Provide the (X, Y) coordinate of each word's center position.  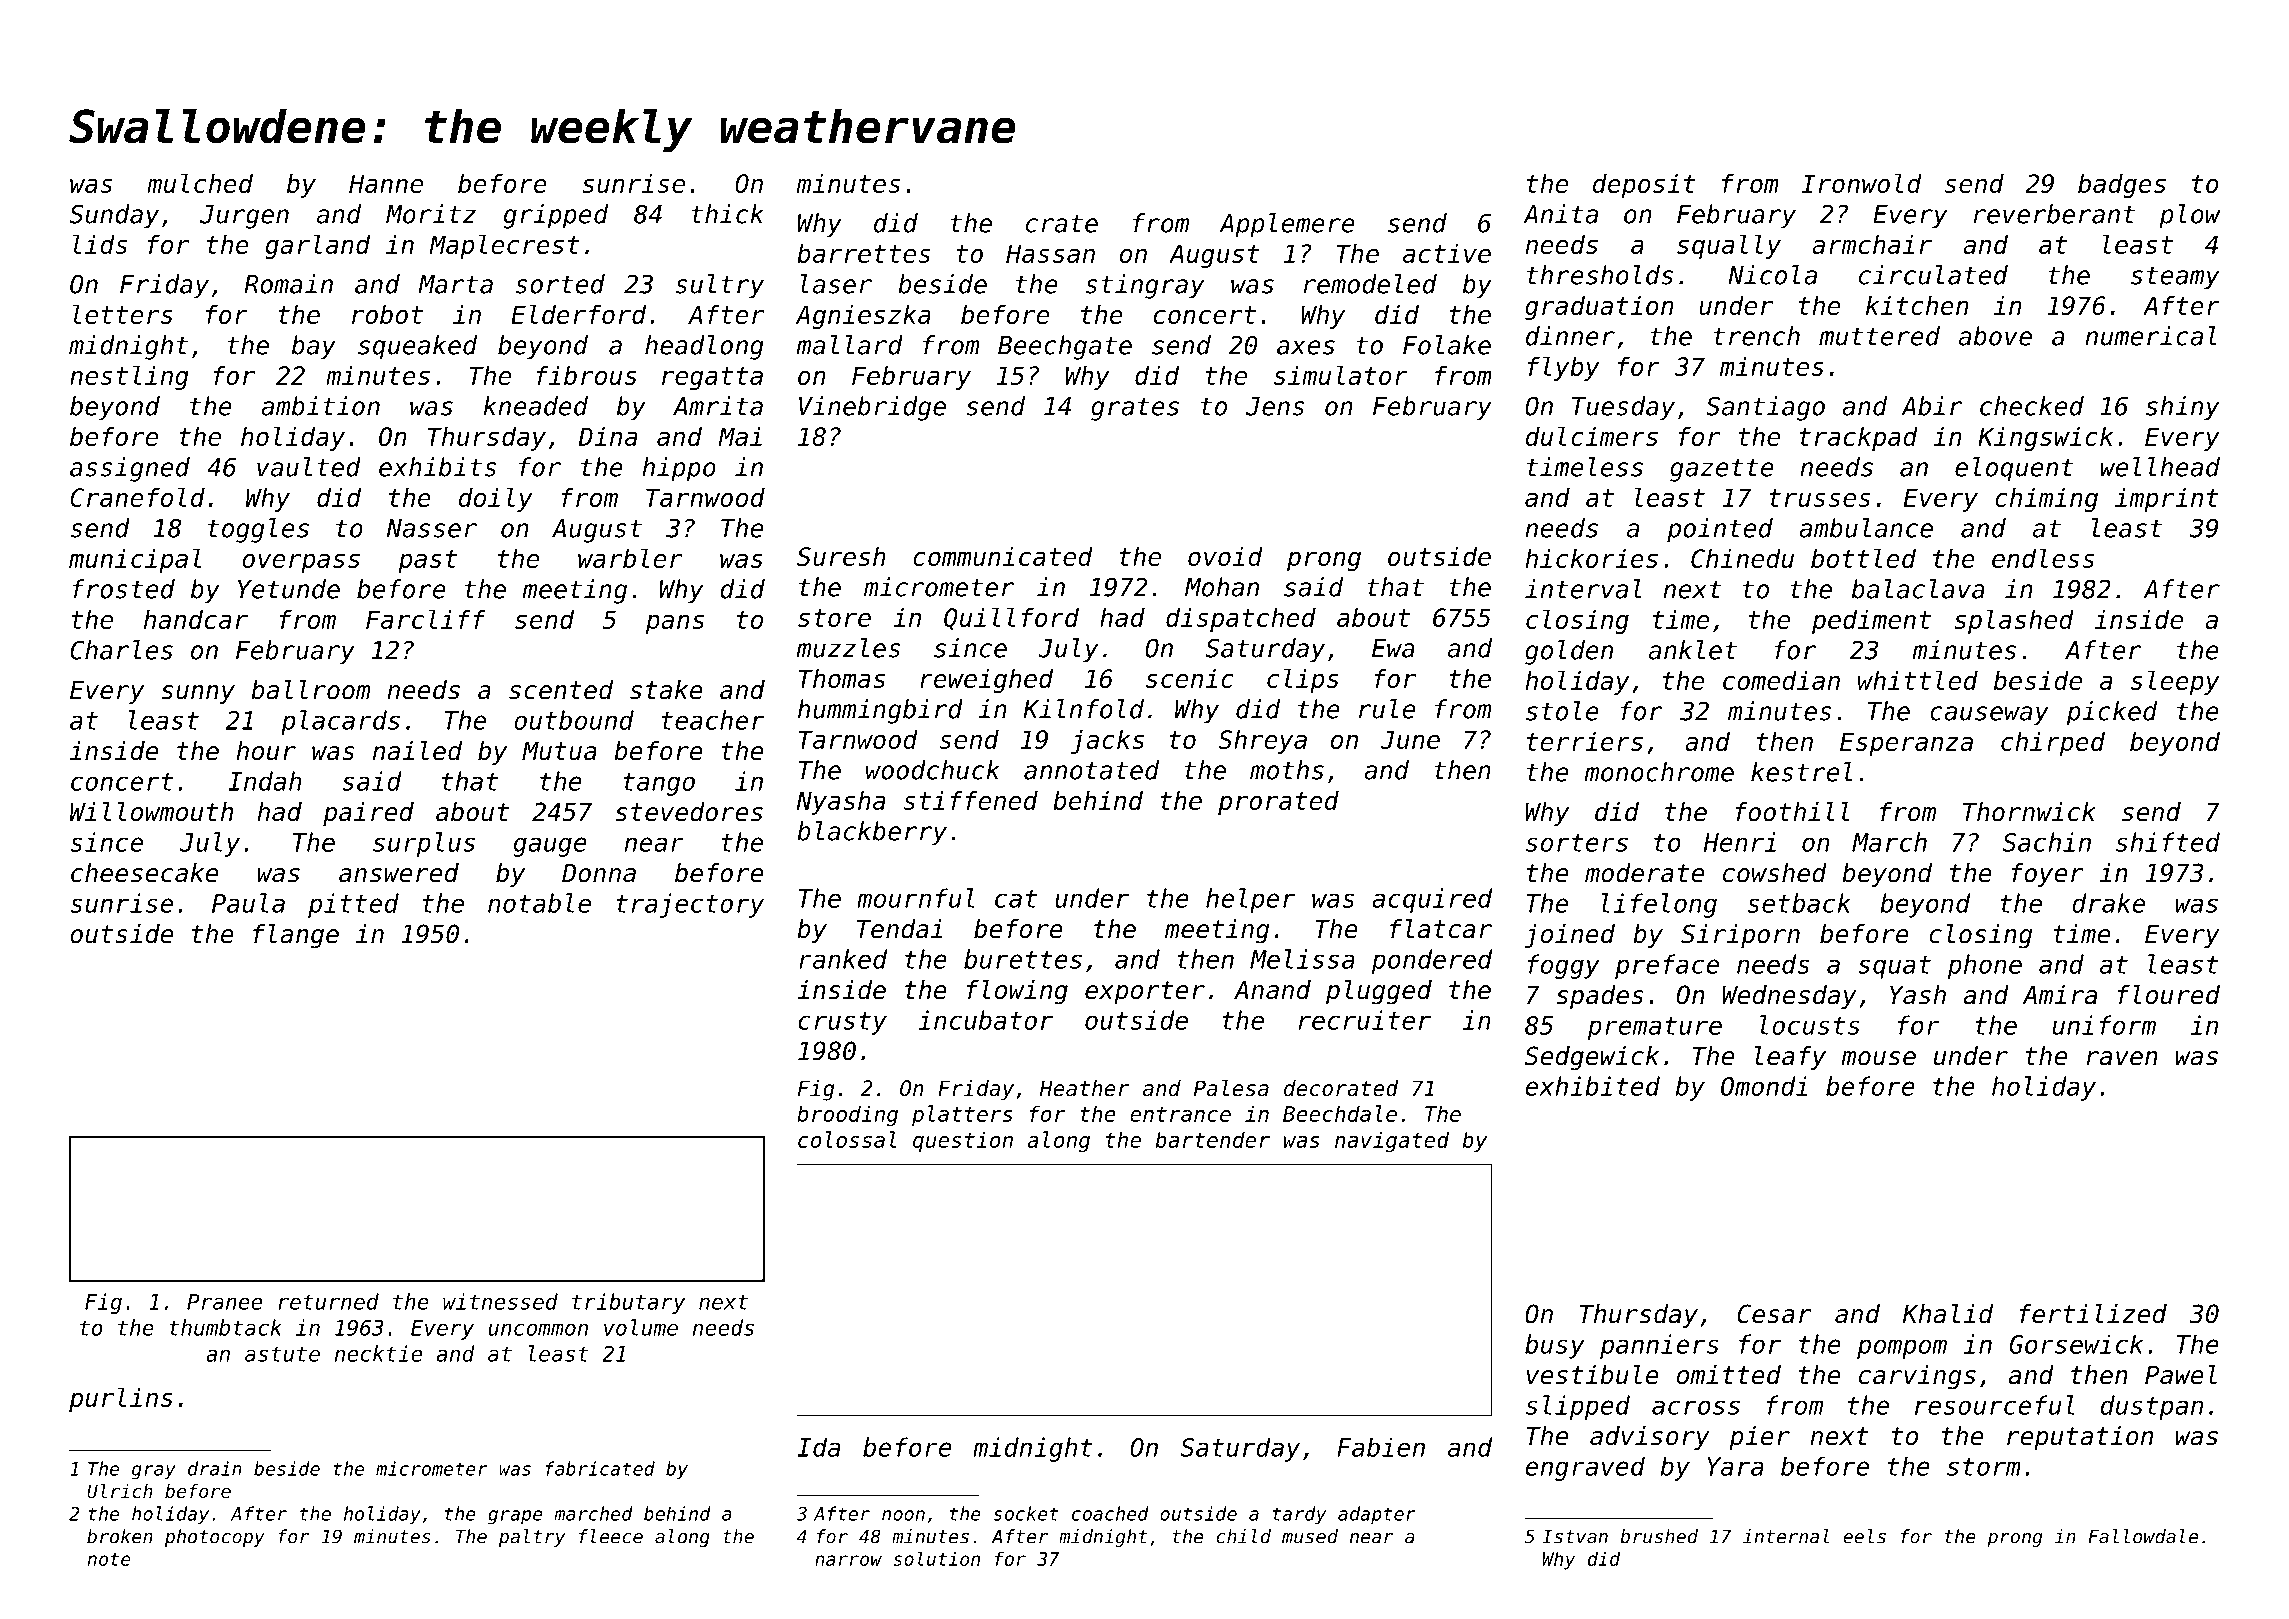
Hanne (386, 183)
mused (1310, 1536)
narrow (848, 1560)
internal (1786, 1536)
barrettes (863, 253)
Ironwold (1862, 183)
